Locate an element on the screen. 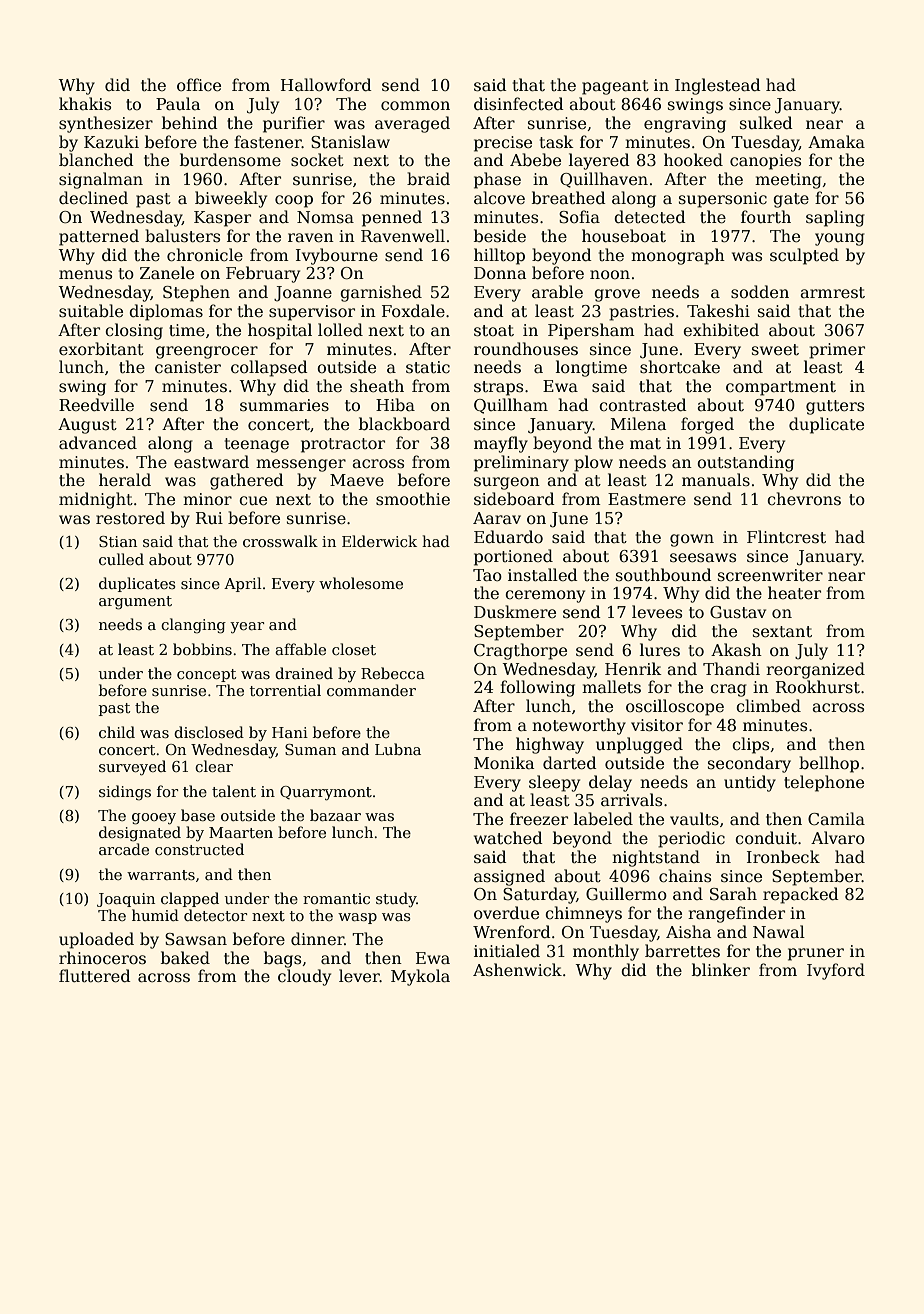  office is located at coordinates (199, 85).
